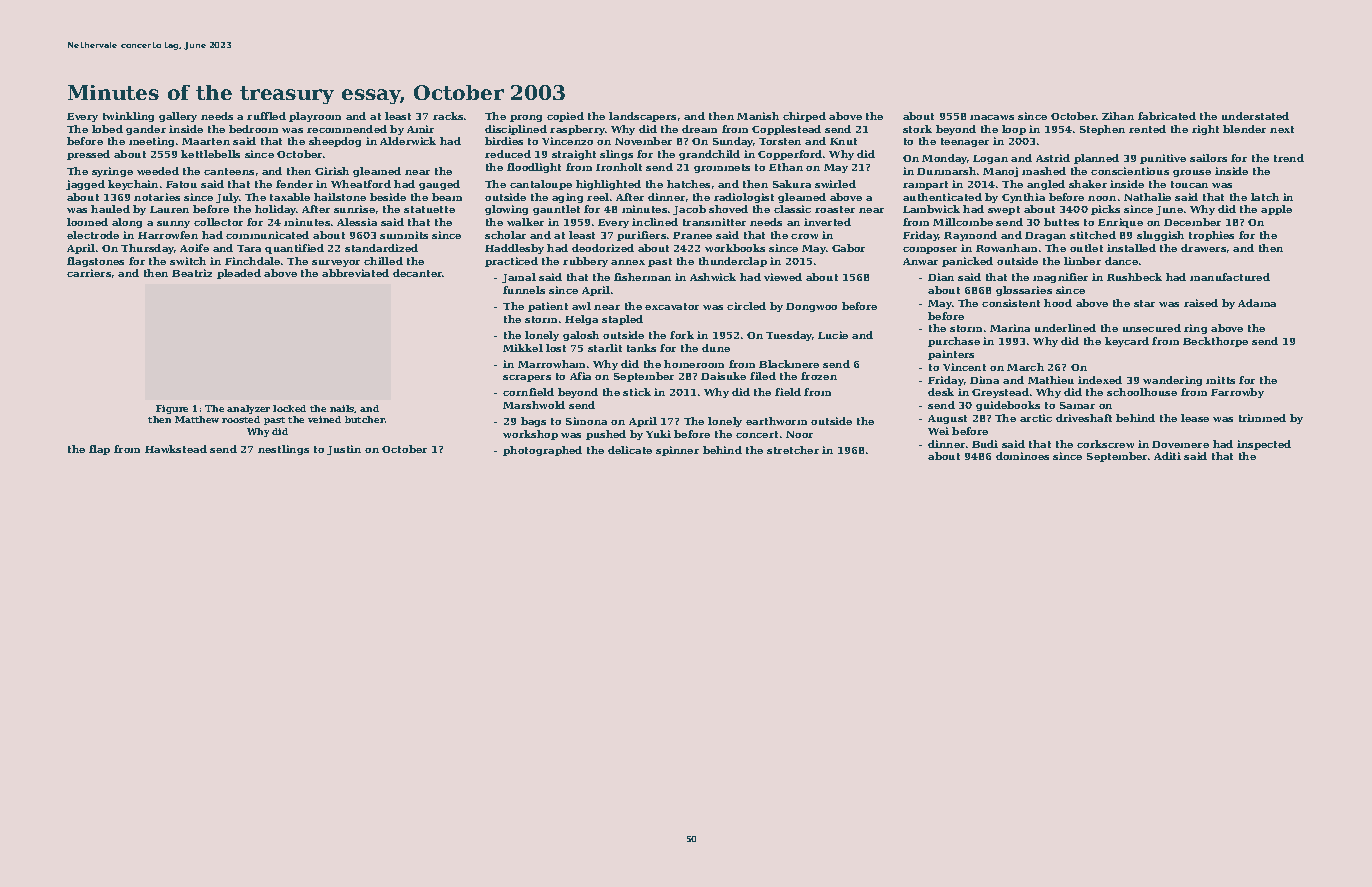 This document has height=887, width=1372. Describe the element at coordinates (99, 450) in the document. I see `flap` at that location.
